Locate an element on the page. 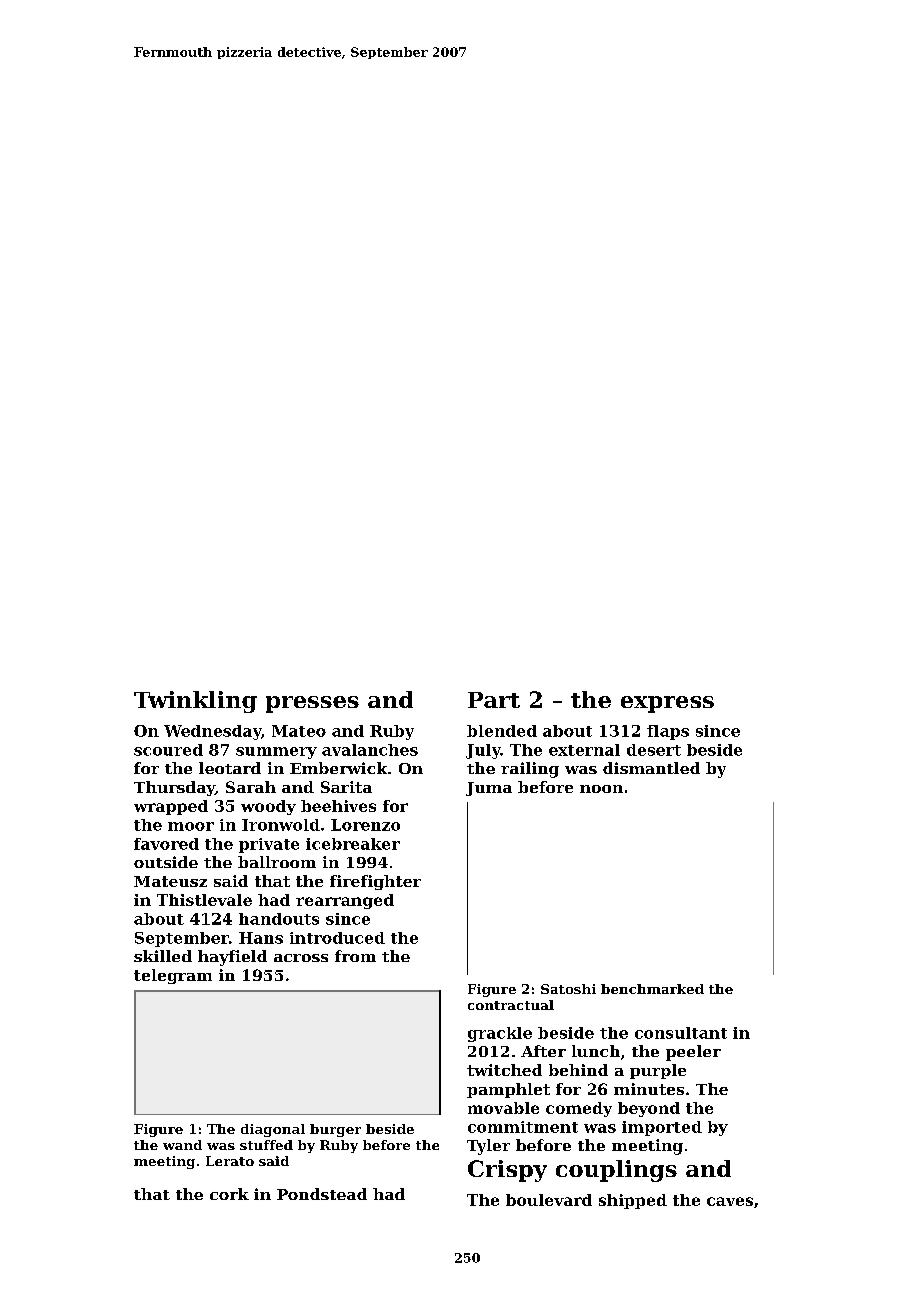 The width and height of the image is (908, 1316). Satoshi is located at coordinates (568, 989).
